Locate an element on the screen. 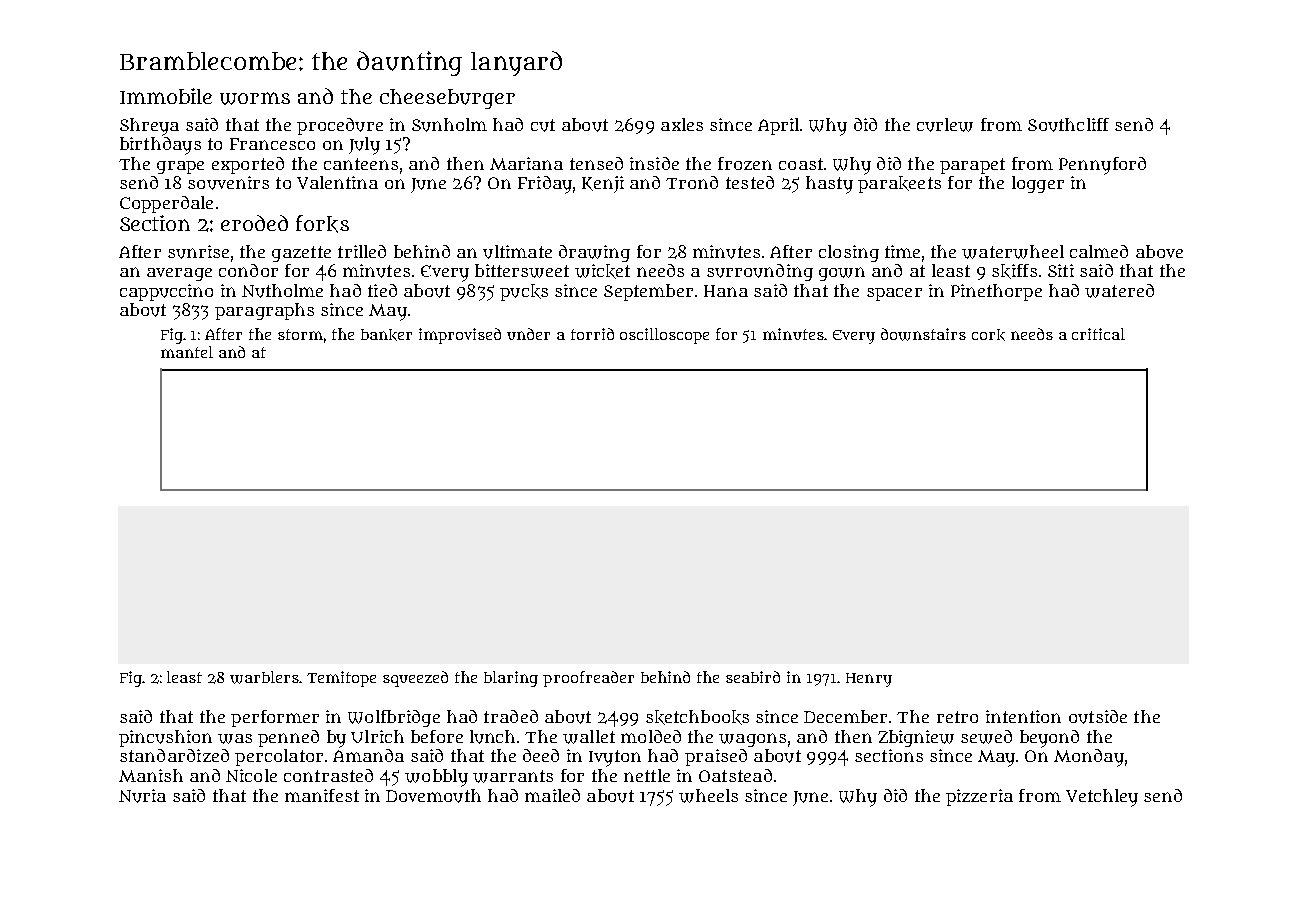  Henry is located at coordinates (869, 680).
